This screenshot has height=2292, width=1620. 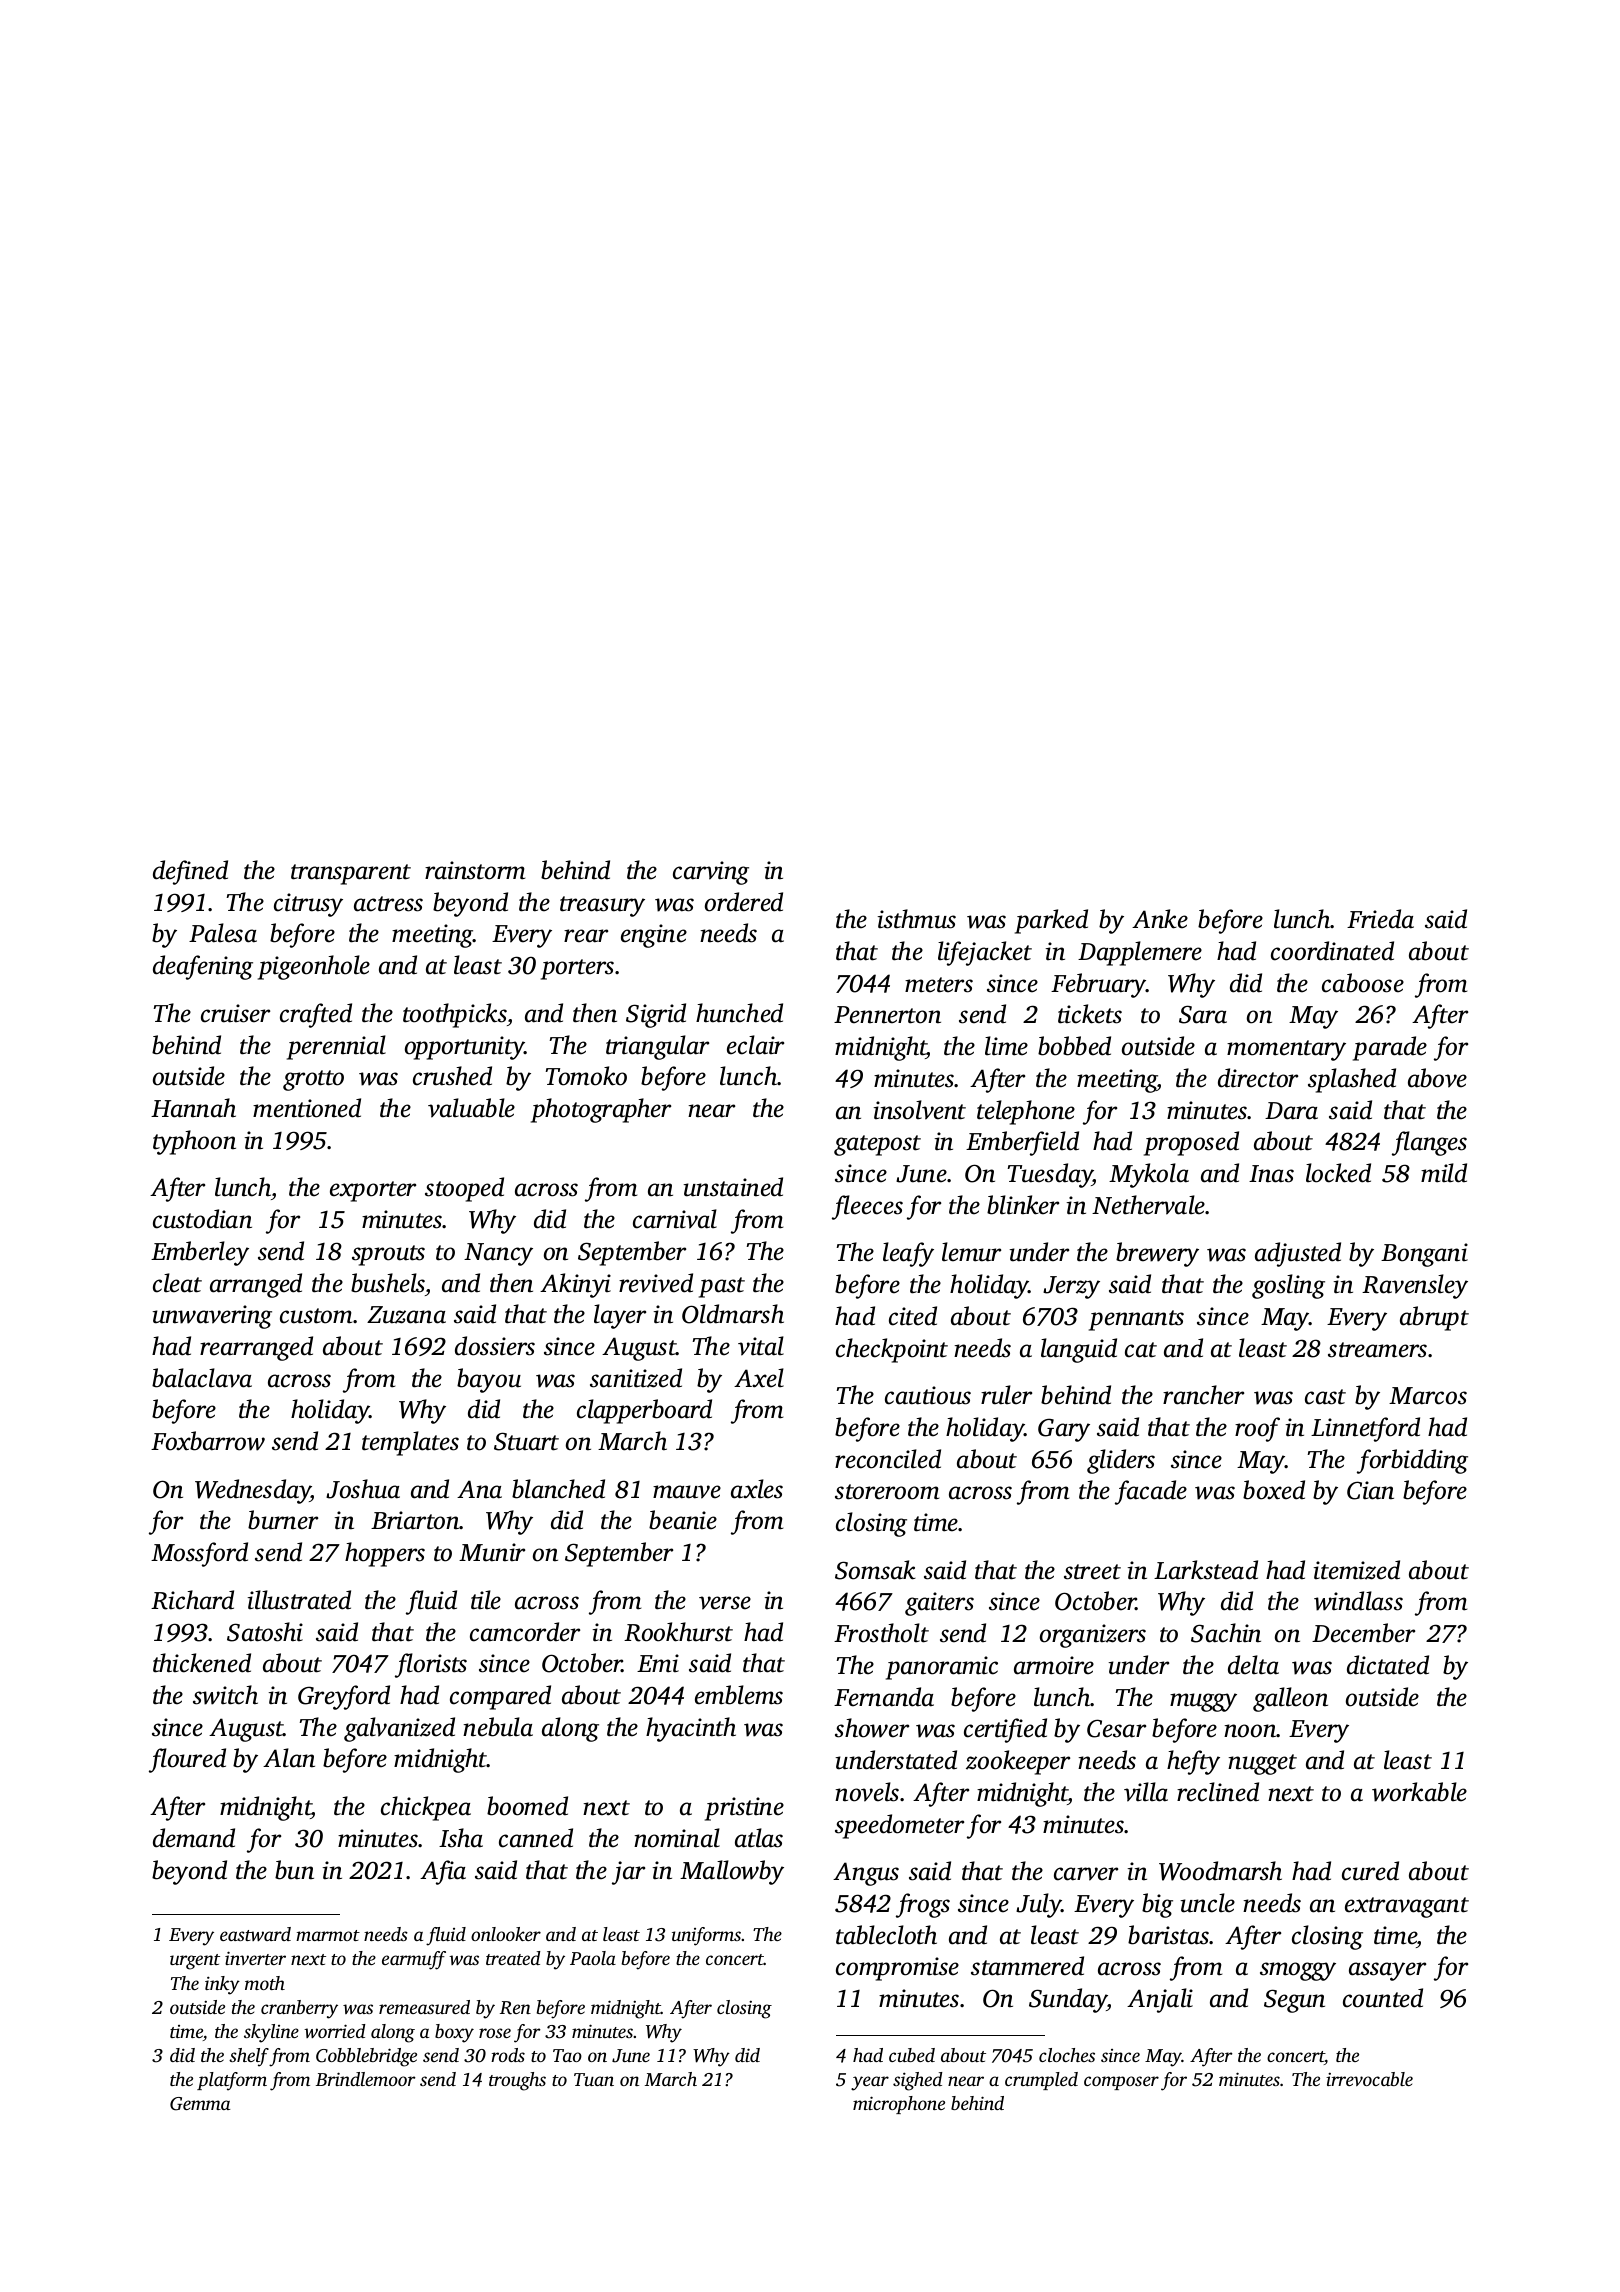 I want to click on streamers, so click(x=1377, y=1350).
